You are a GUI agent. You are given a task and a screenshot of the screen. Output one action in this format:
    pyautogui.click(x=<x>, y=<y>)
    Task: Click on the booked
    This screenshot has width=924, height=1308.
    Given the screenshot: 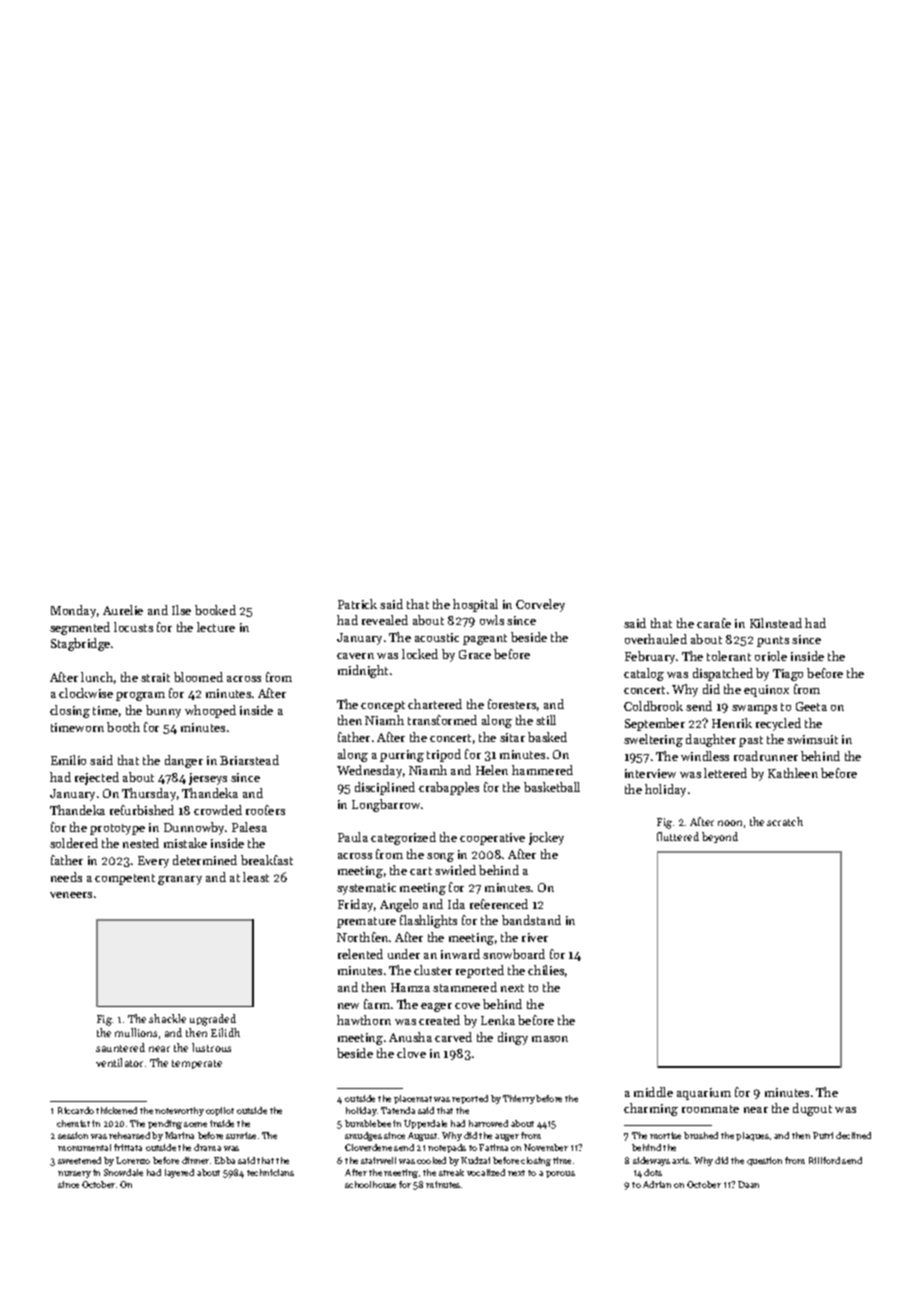 What is the action you would take?
    pyautogui.click(x=215, y=610)
